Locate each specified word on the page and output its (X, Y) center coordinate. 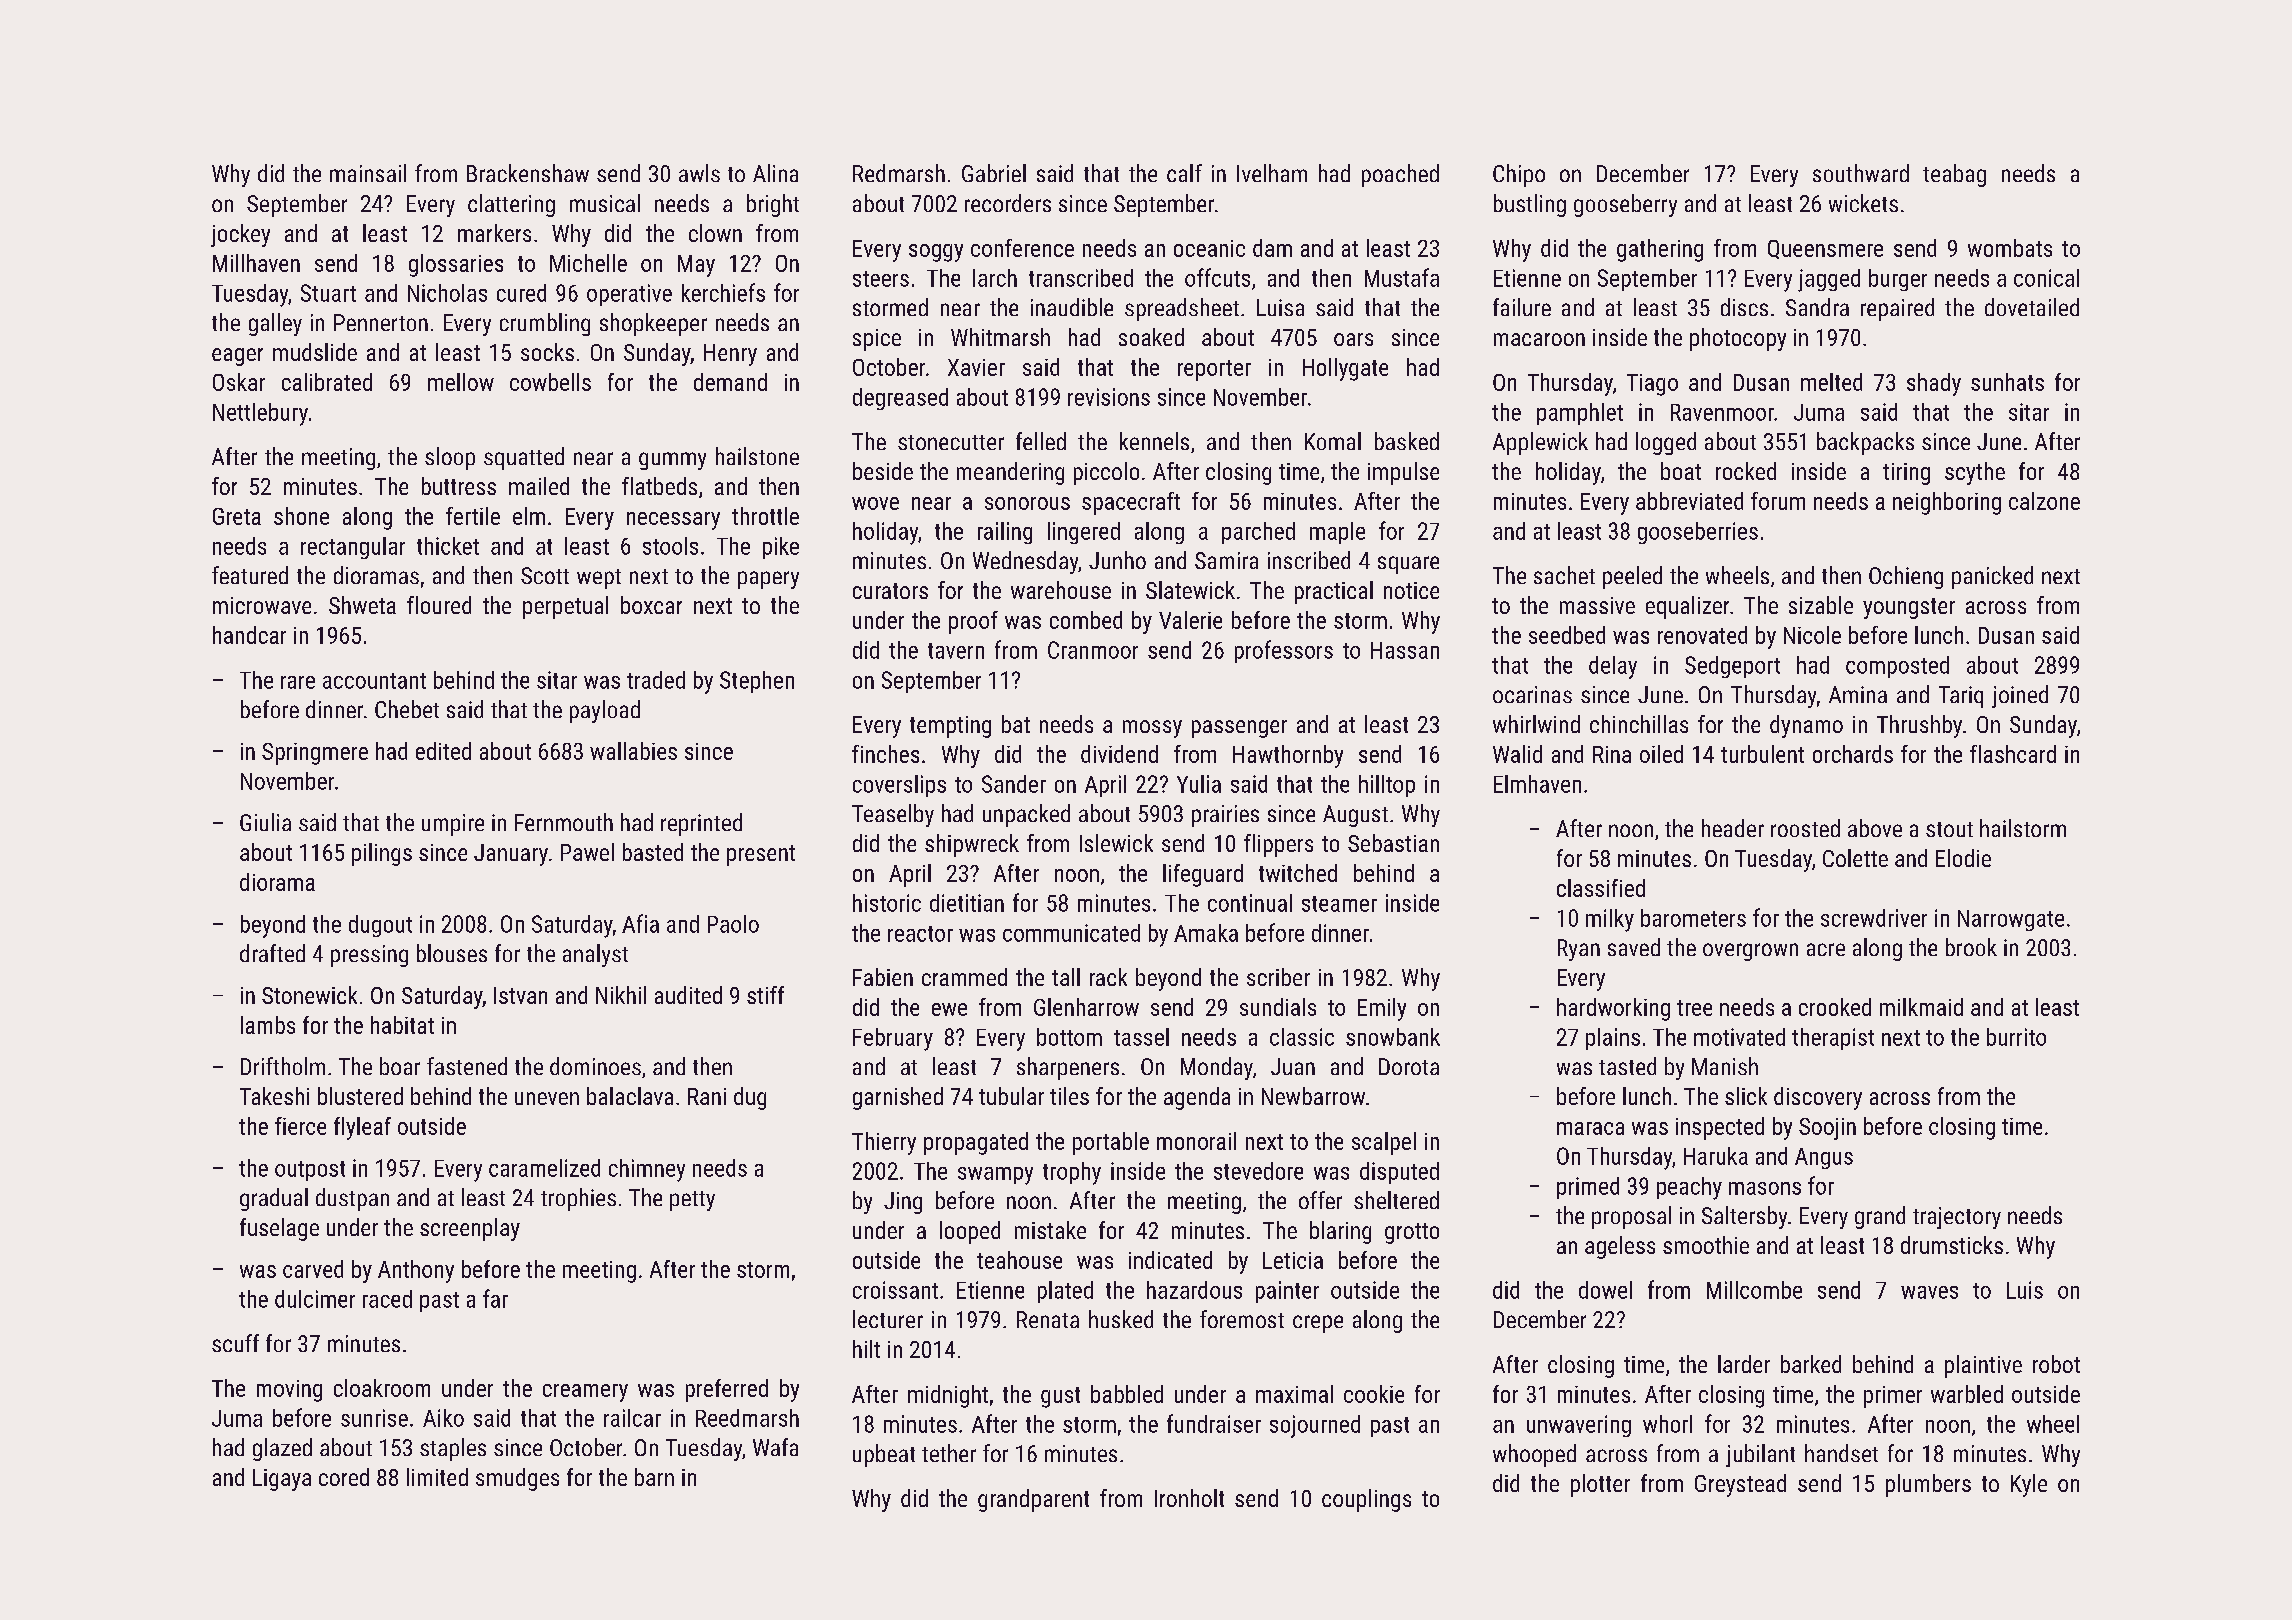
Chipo (1519, 175)
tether (949, 1453)
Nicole (1812, 635)
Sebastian (1393, 843)
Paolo (733, 924)
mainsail (368, 173)
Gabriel (994, 173)
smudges (517, 1479)
